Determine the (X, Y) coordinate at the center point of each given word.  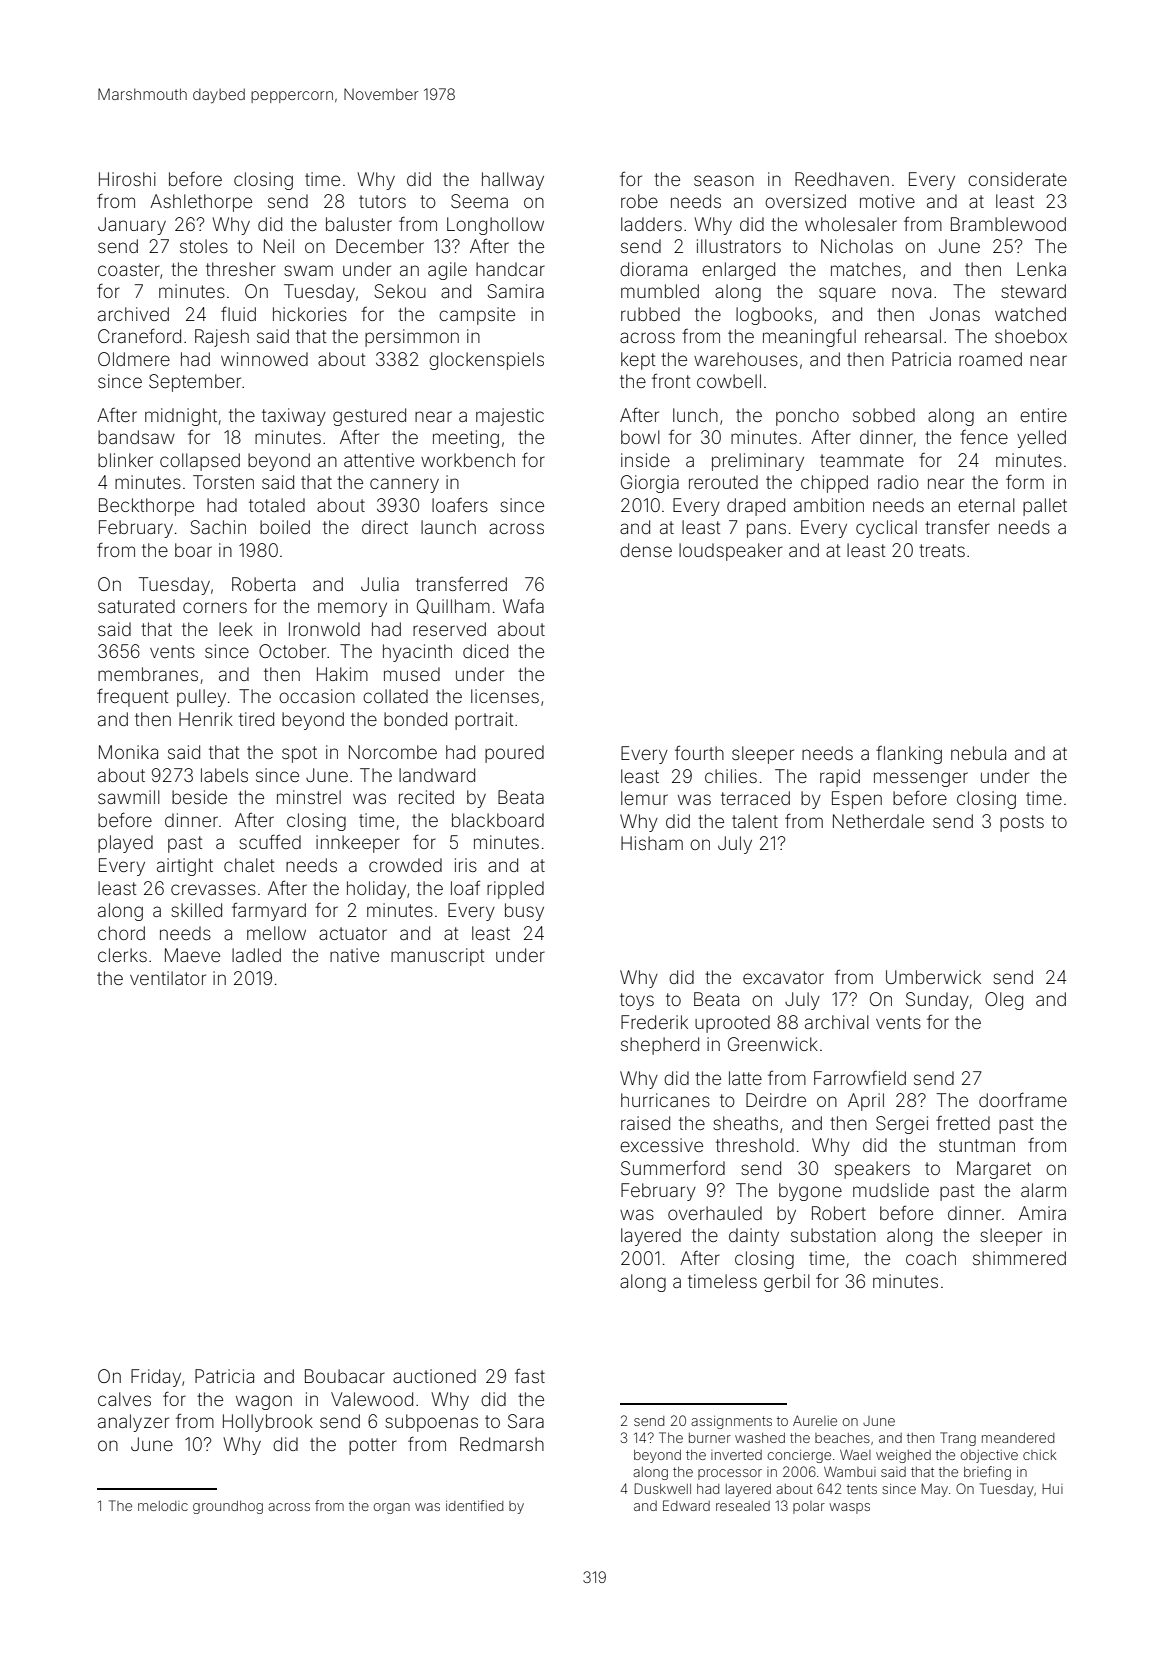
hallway (513, 181)
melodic (163, 1506)
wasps (849, 1508)
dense (646, 550)
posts (1022, 823)
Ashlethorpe (201, 203)
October (292, 651)
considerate (1017, 179)
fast (530, 1375)
